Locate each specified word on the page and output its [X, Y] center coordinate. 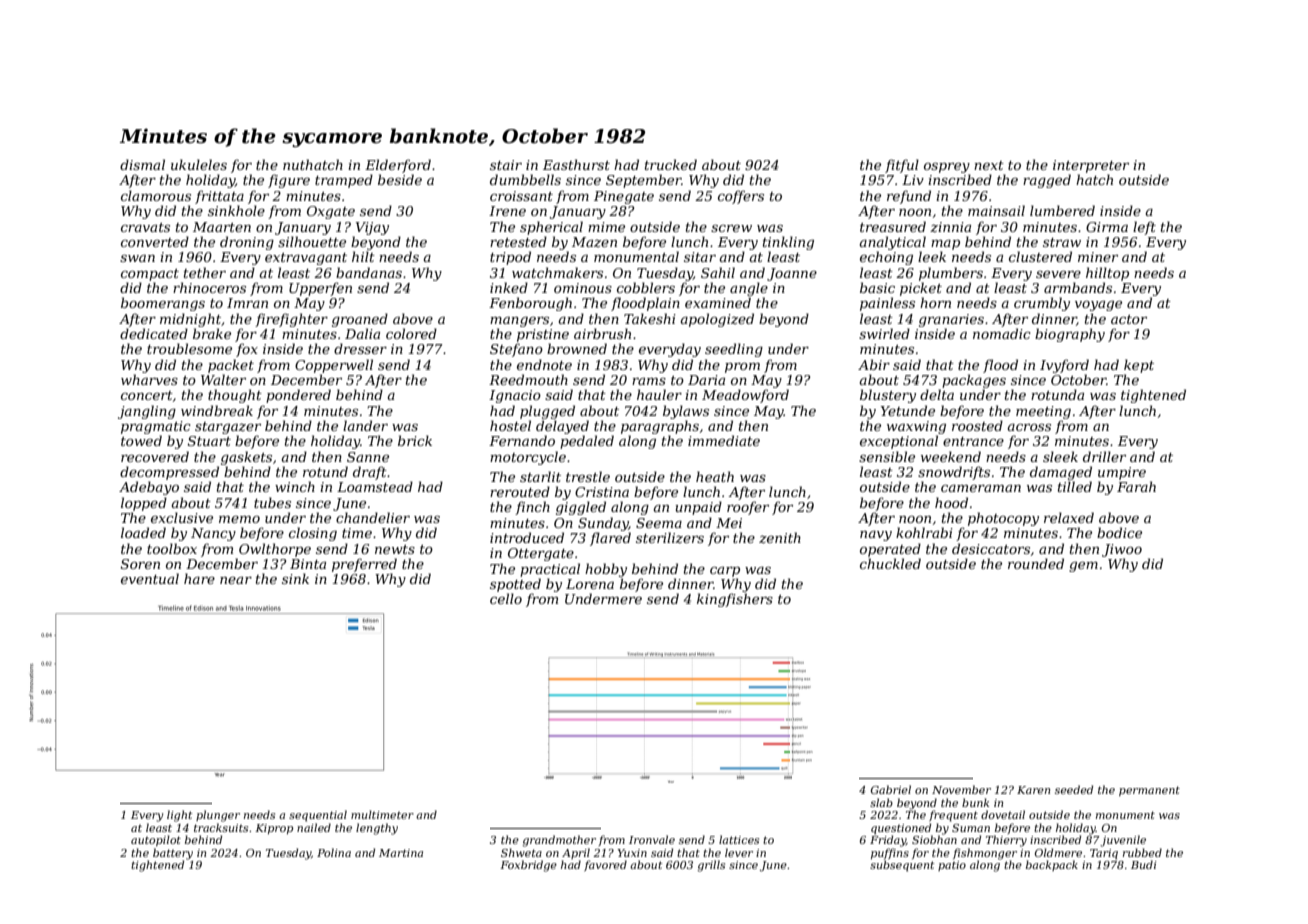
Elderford [398, 166]
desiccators [991, 548]
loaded [143, 532]
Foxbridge [528, 866]
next [989, 165]
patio [952, 866]
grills [711, 866]
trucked [671, 164]
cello [506, 598]
